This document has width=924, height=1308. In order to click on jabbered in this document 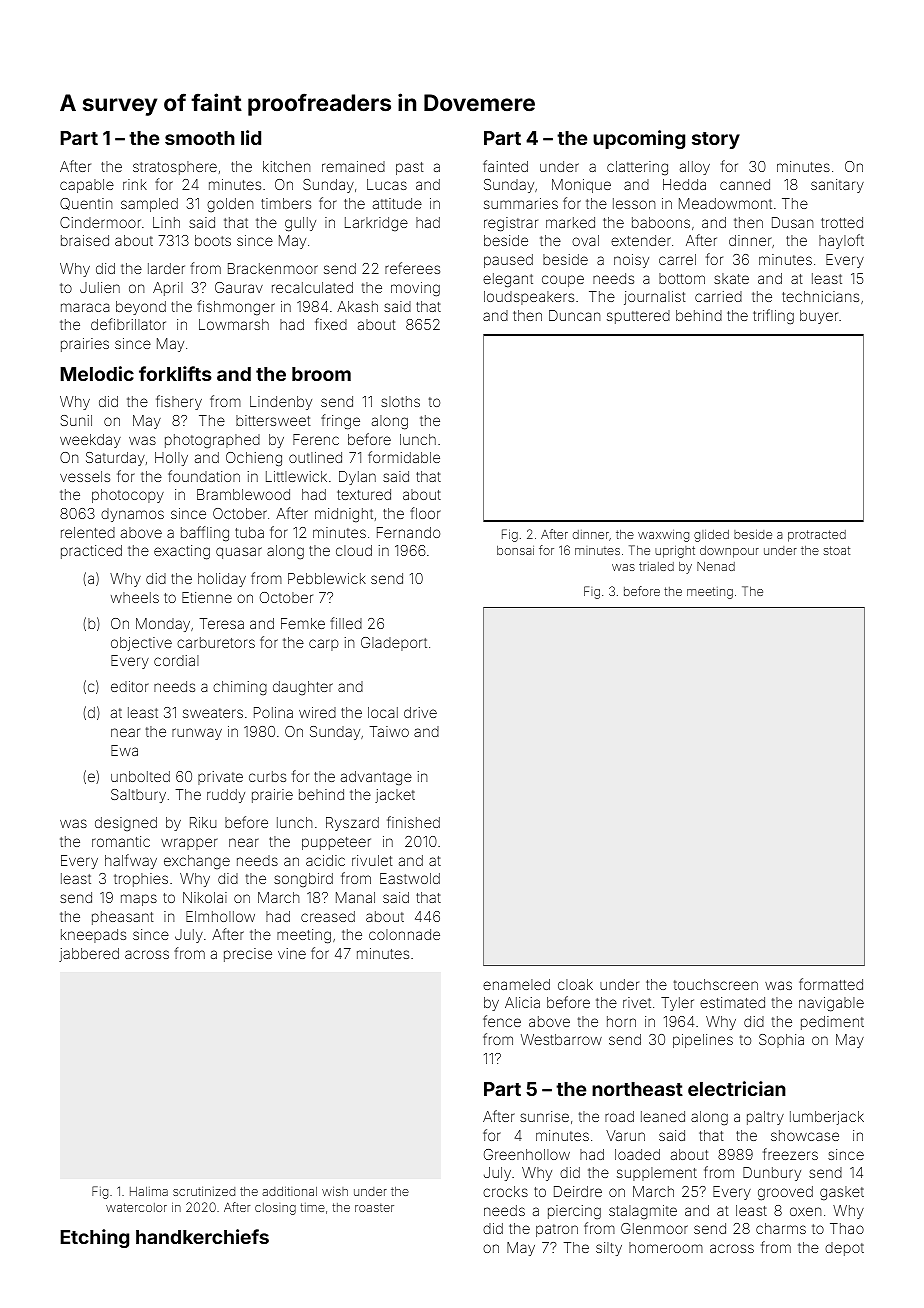, I will do `click(89, 955)`.
